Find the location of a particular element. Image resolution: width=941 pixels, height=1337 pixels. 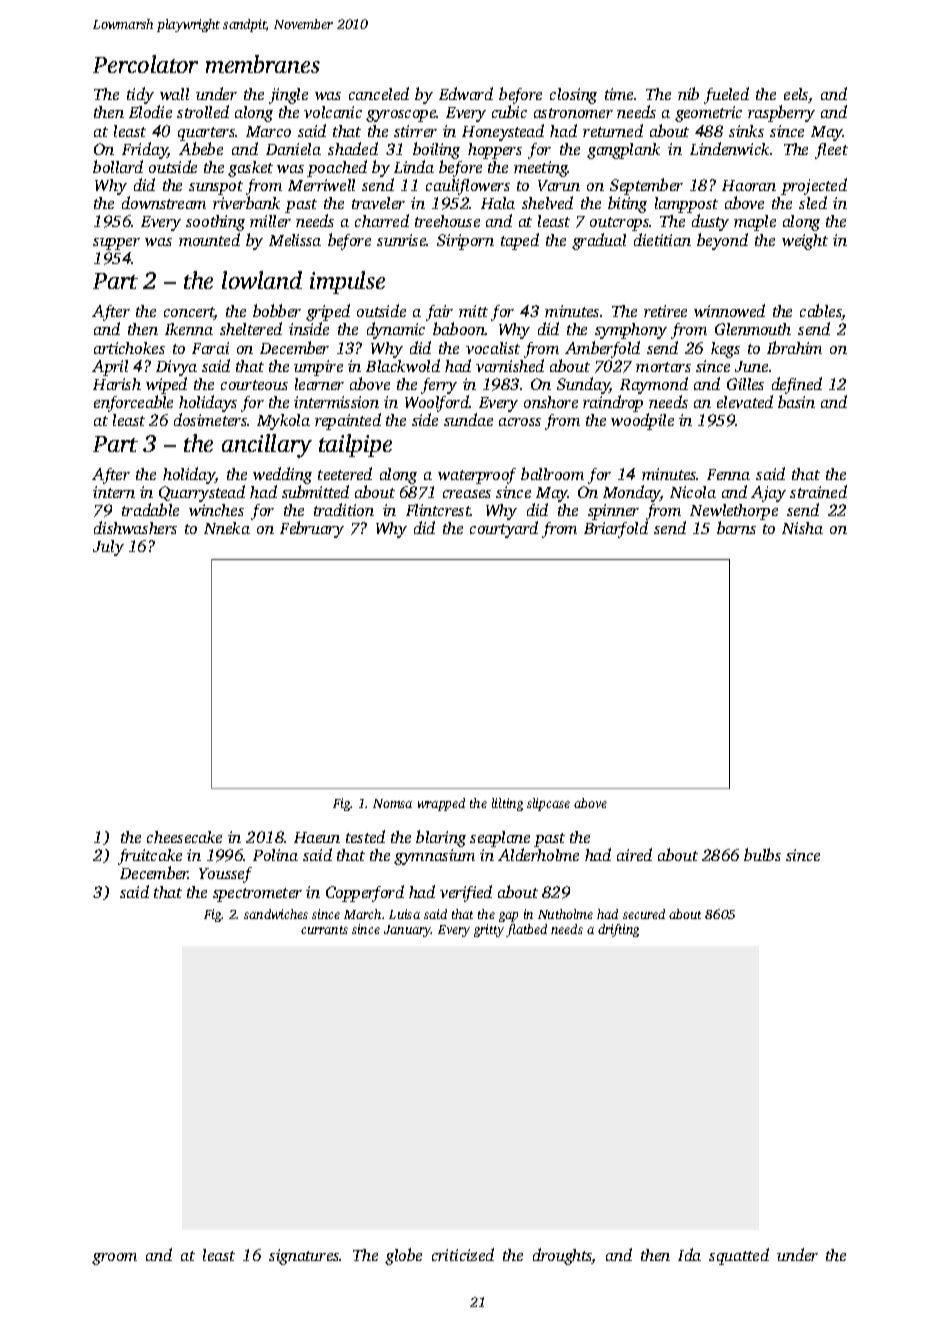

wrapped is located at coordinates (441, 804).
